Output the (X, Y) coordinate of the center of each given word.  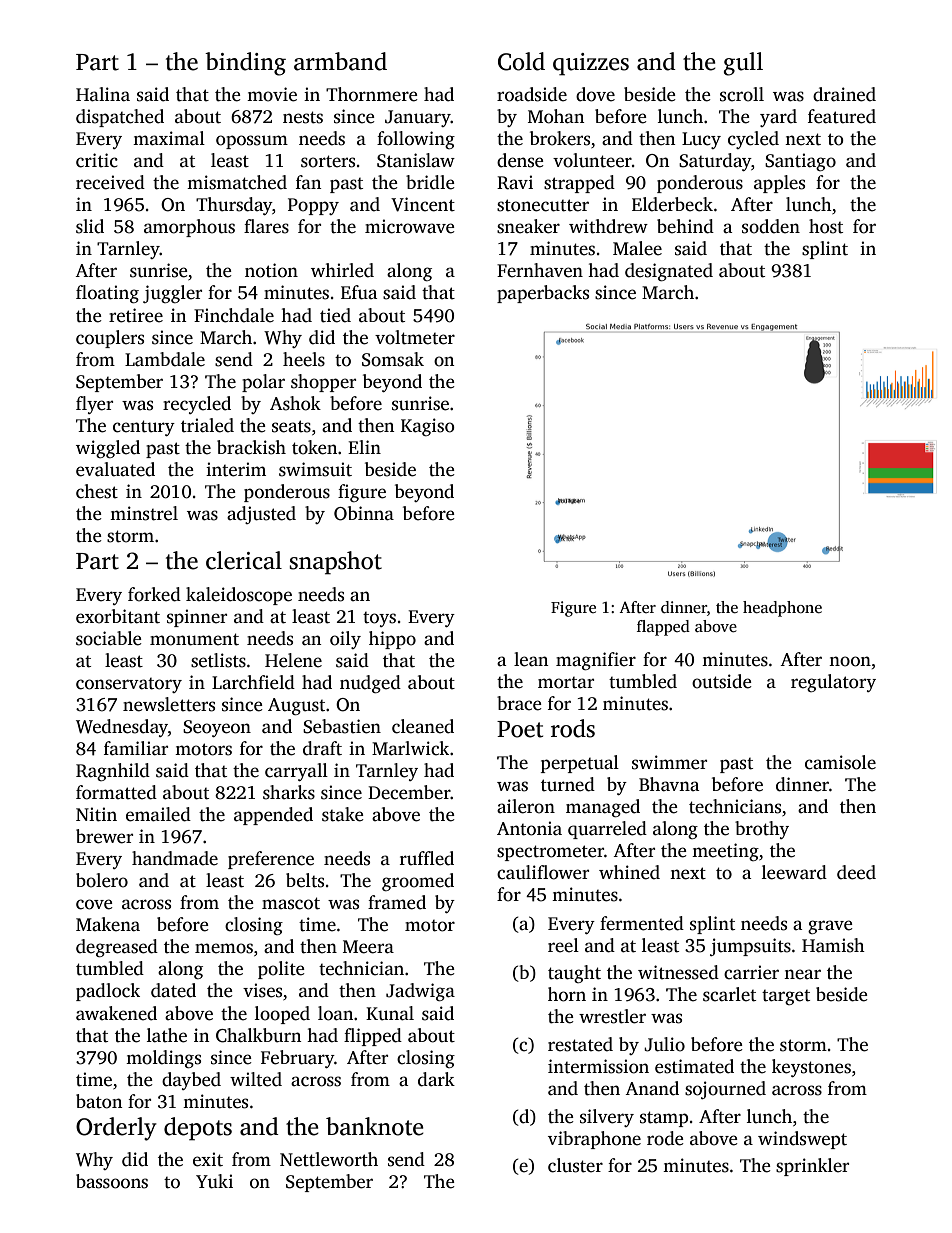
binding (245, 64)
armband (340, 61)
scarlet (729, 994)
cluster (575, 1165)
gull (743, 64)
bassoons (112, 1181)
